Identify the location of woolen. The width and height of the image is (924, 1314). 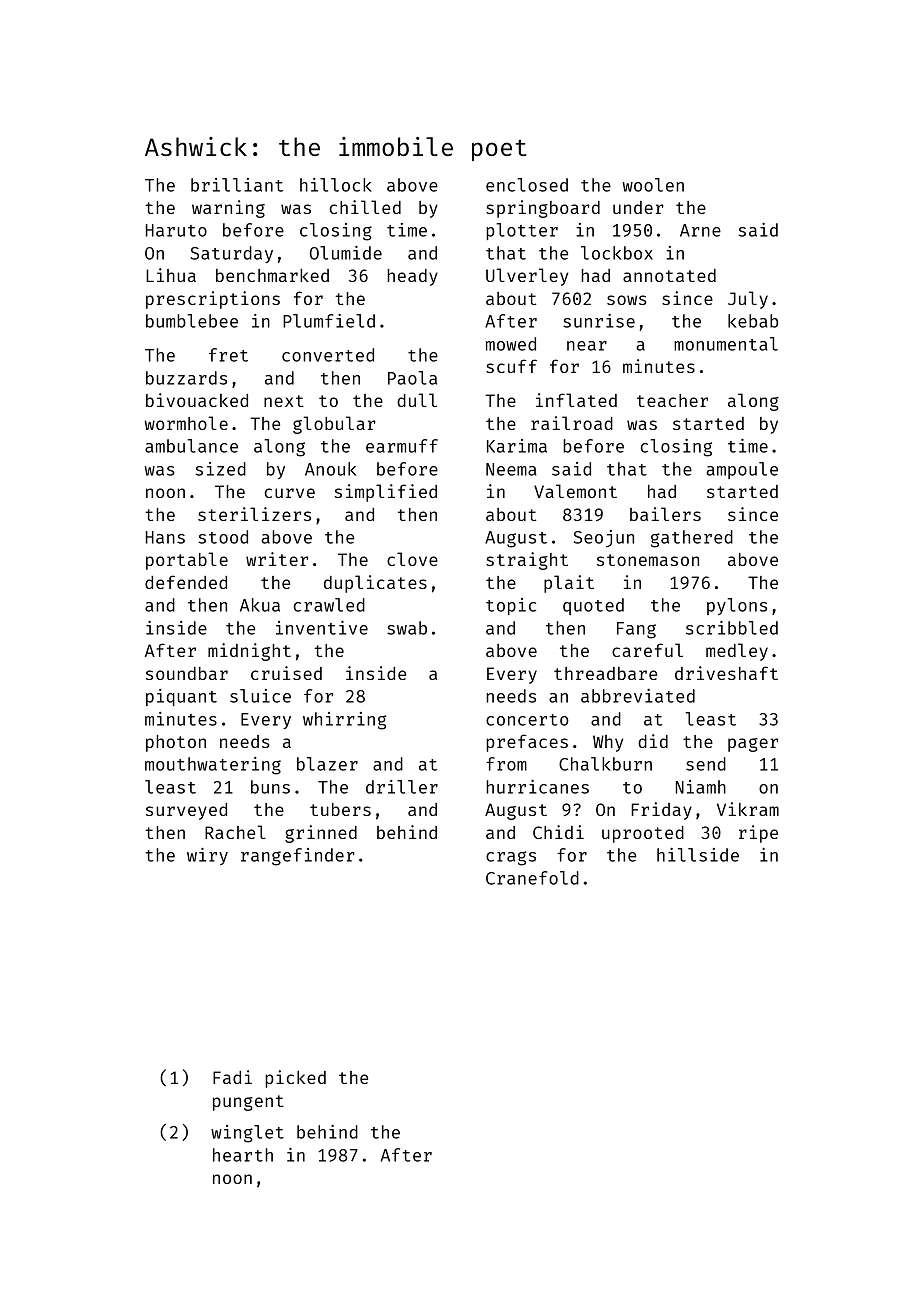
(653, 185).
